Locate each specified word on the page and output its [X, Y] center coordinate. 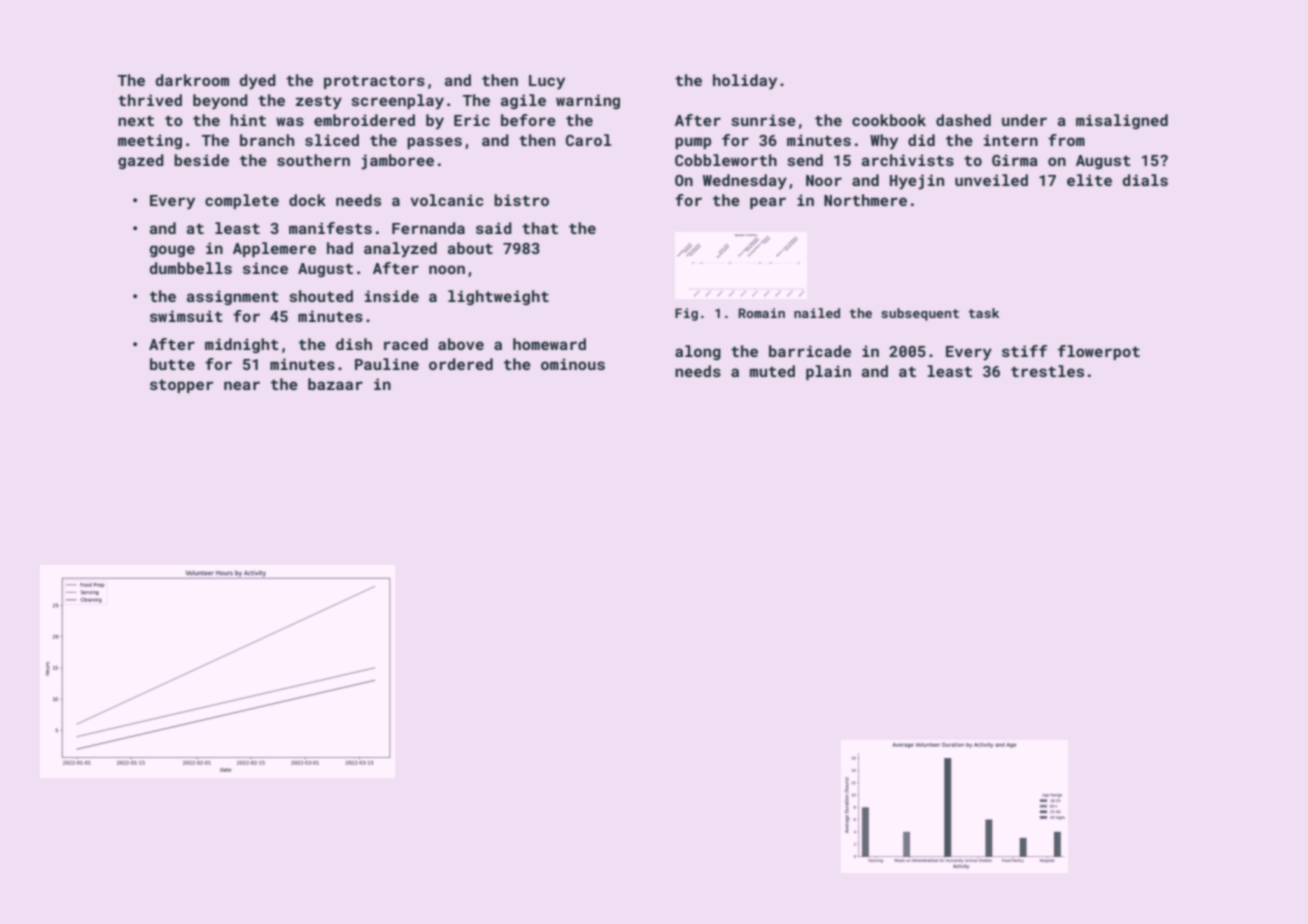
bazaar [335, 384]
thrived [150, 100]
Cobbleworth [726, 160]
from [1066, 140]
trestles [1047, 371]
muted [772, 371]
